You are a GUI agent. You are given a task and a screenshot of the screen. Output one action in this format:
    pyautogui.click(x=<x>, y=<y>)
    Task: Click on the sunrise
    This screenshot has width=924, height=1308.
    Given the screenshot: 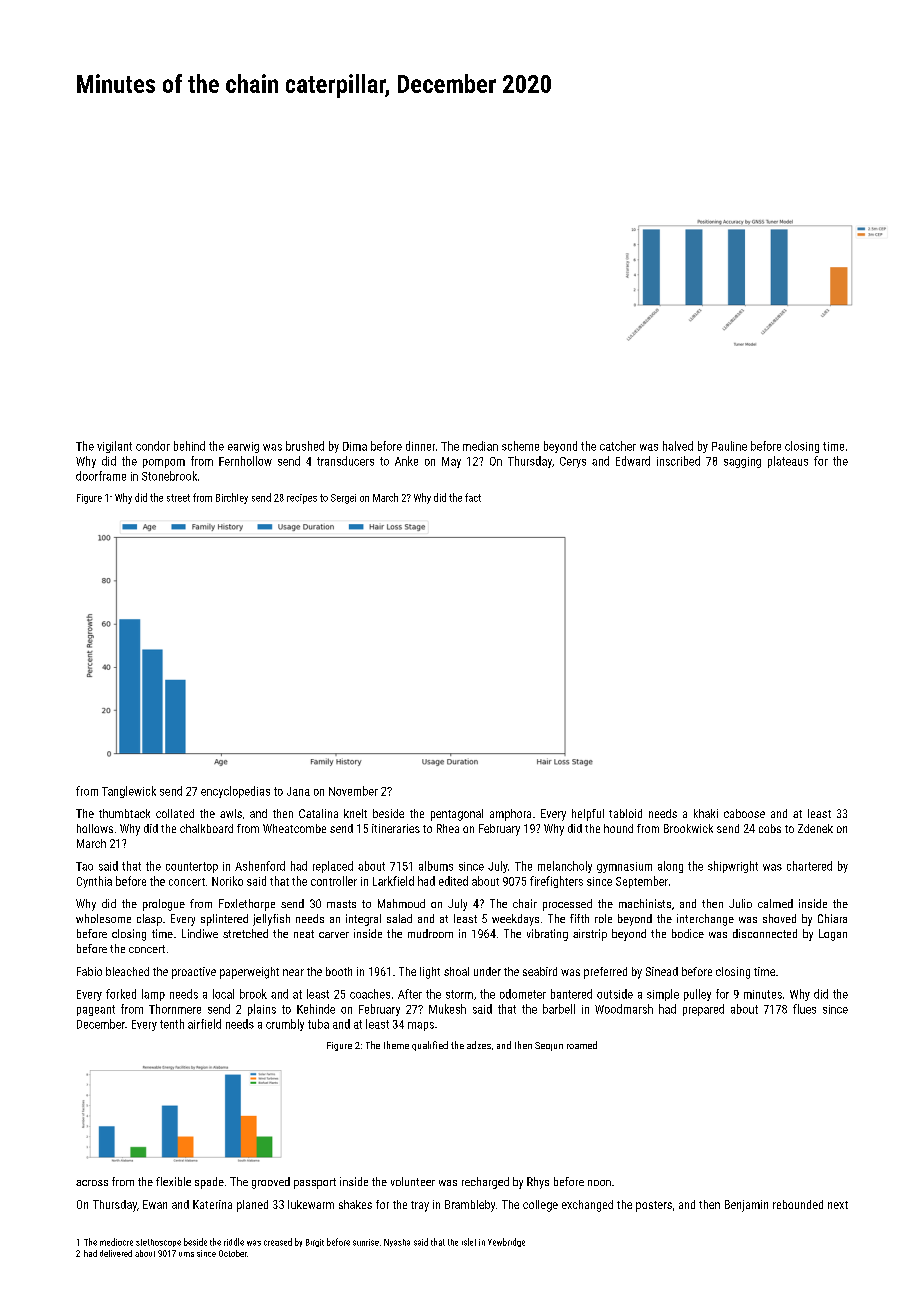 What is the action you would take?
    pyautogui.click(x=366, y=1242)
